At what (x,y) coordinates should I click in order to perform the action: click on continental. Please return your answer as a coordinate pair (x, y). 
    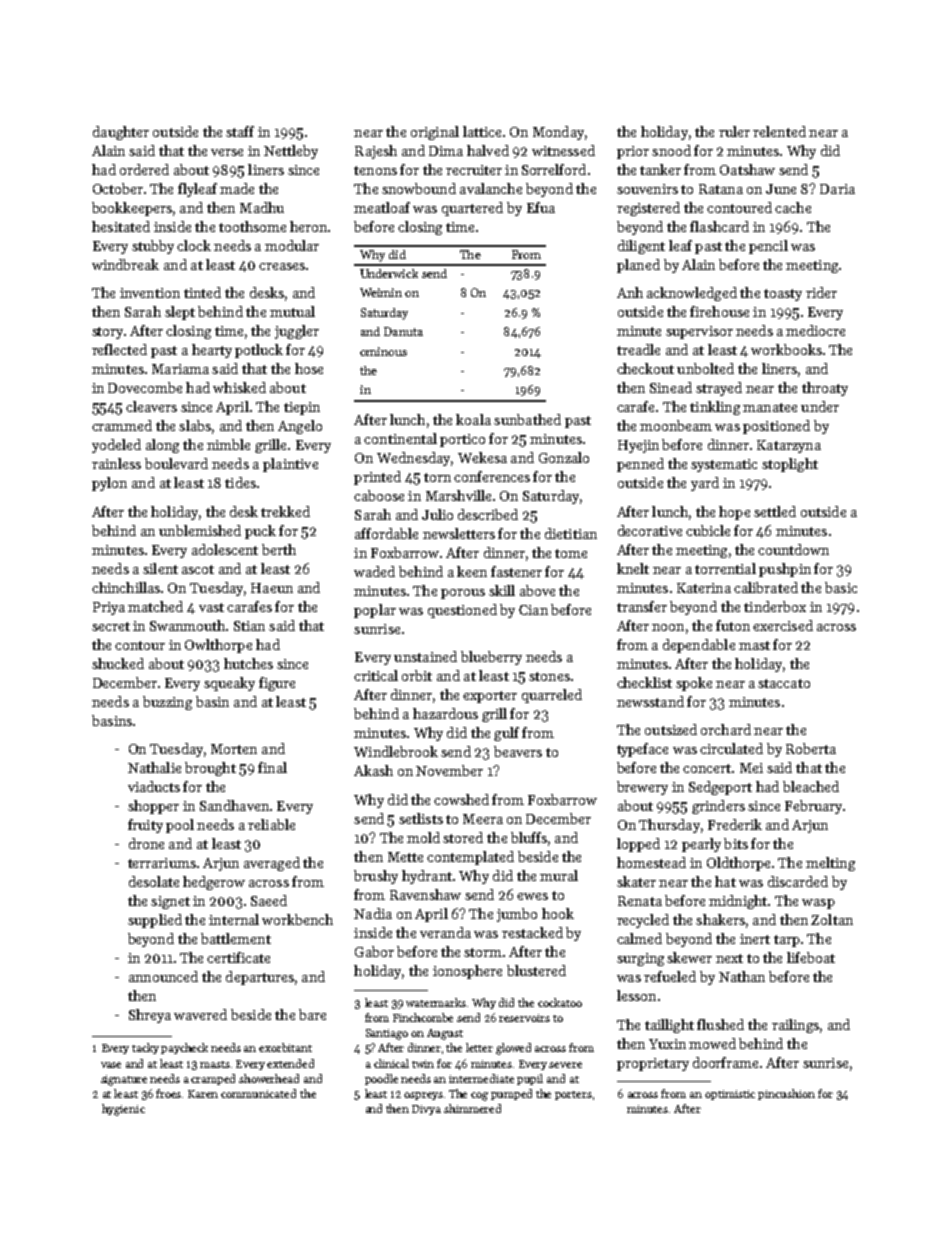
    Looking at the image, I should click on (400, 438).
